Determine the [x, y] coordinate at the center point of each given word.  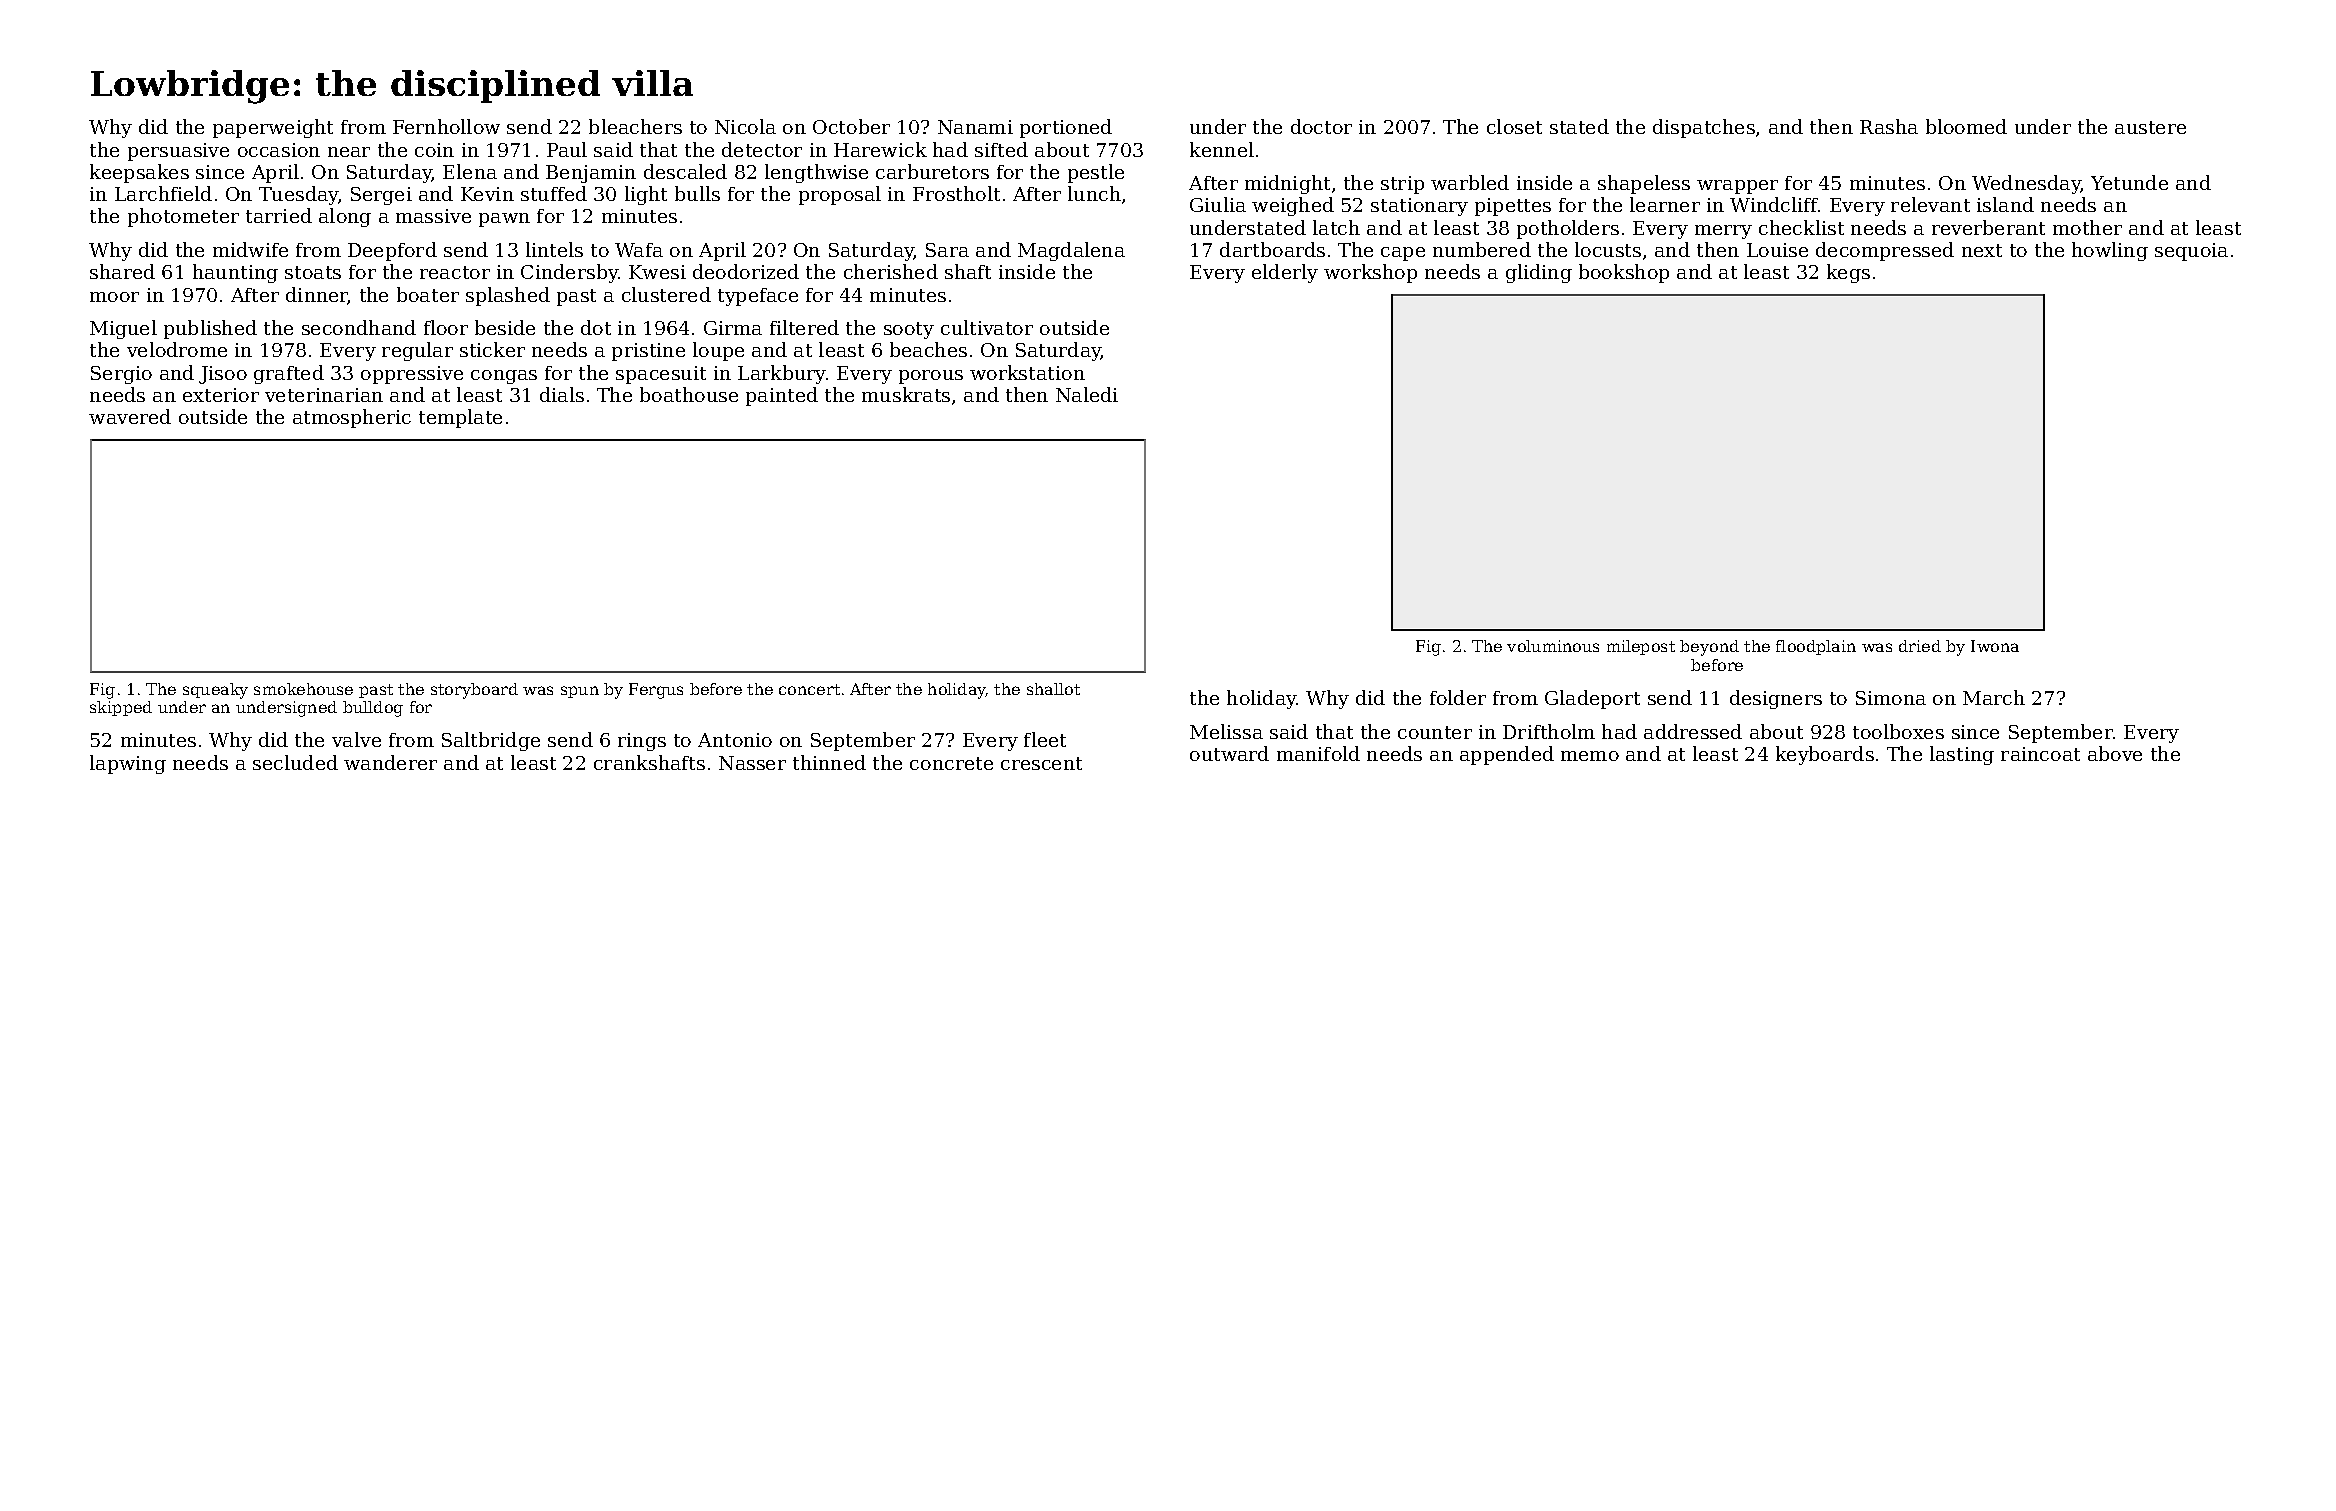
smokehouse [303, 689]
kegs [1848, 273]
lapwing [128, 764]
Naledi [1087, 394]
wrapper [1737, 187]
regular [417, 351]
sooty [909, 330]
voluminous [1553, 646]
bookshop [1624, 273]
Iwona [1995, 646]
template [460, 418]
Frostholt [956, 193]
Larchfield [163, 193]
